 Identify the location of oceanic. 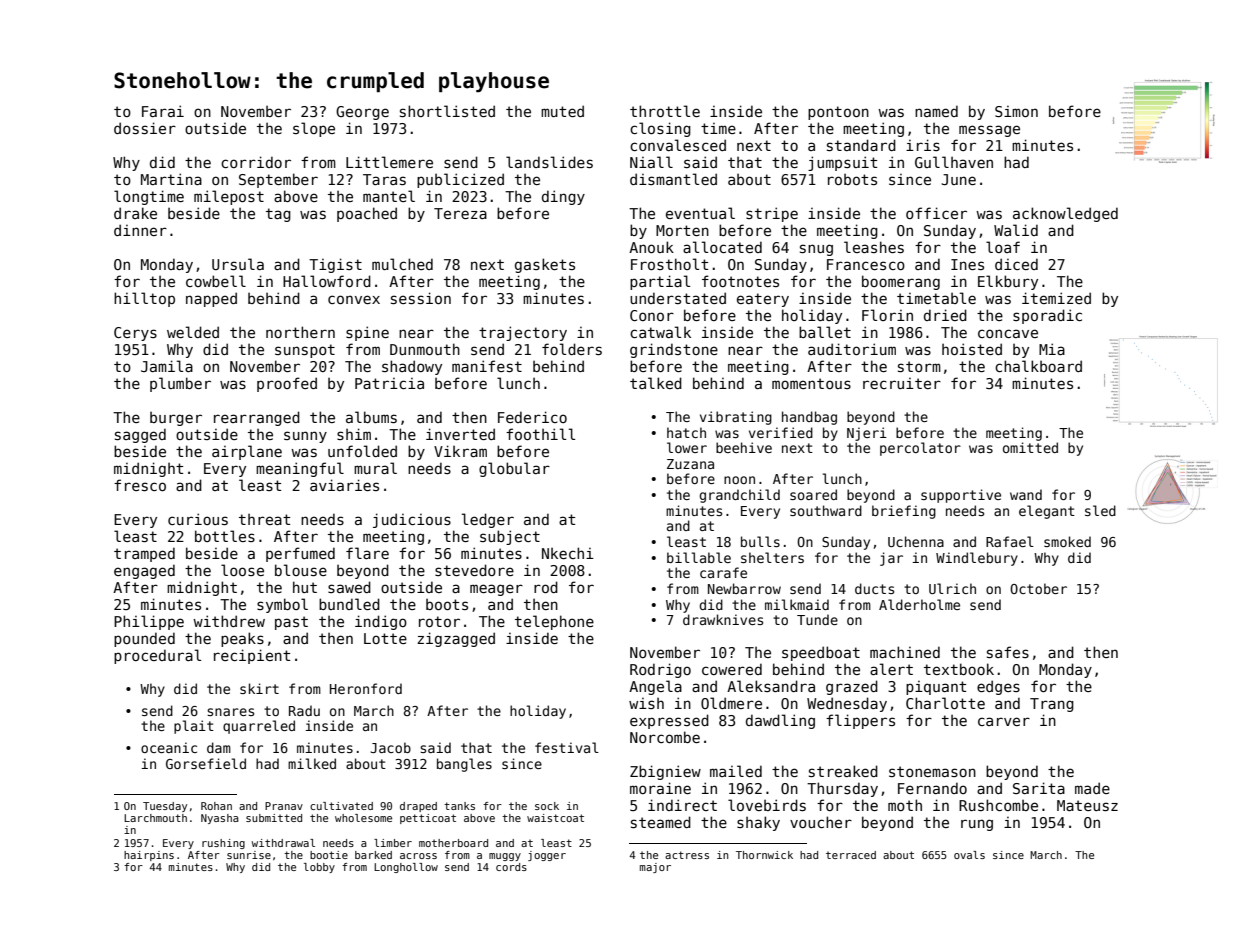
(169, 747).
